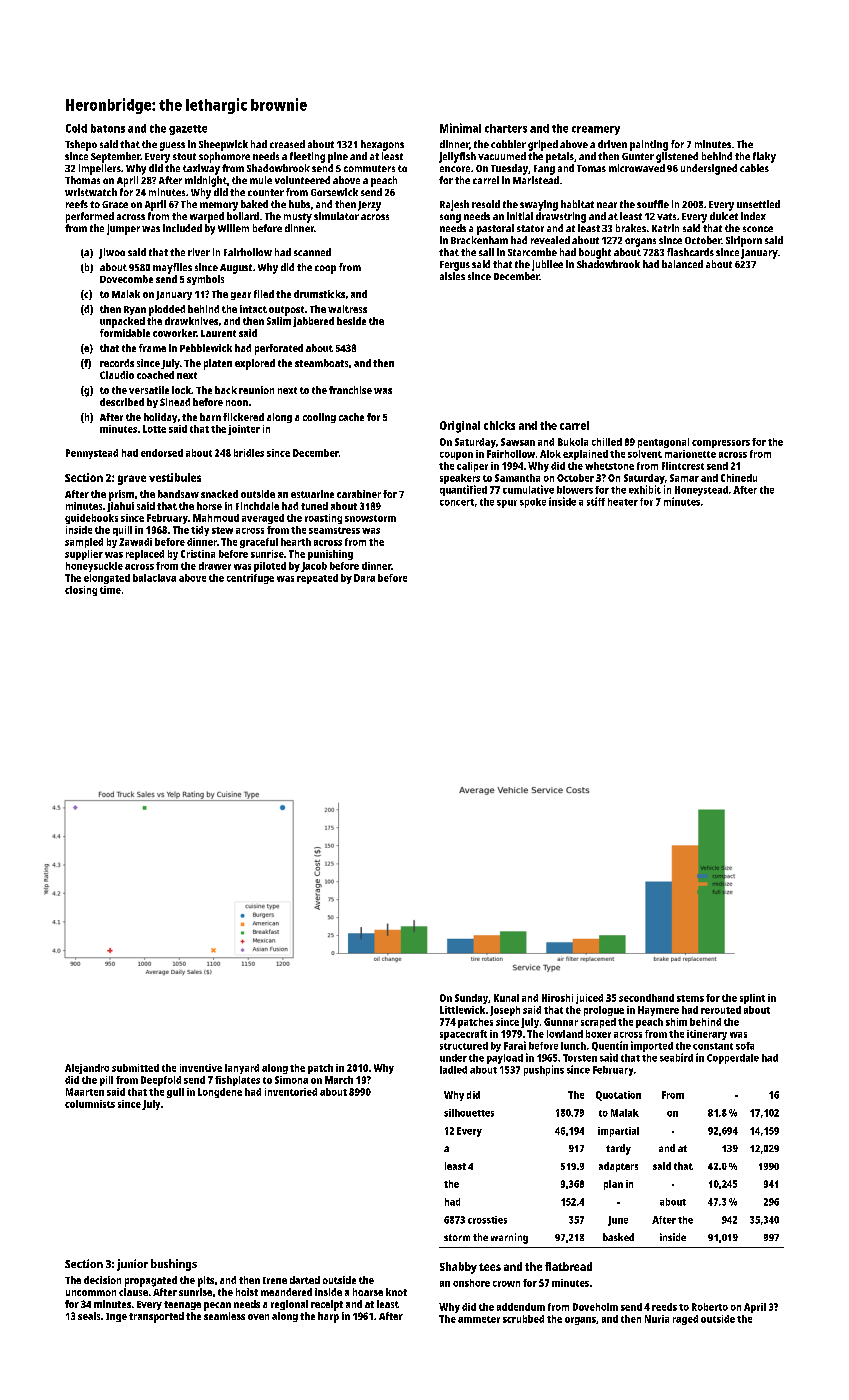 This document has height=1400, width=849. What do you see at coordinates (369, 206) in the document?
I see `Jerzy` at bounding box center [369, 206].
